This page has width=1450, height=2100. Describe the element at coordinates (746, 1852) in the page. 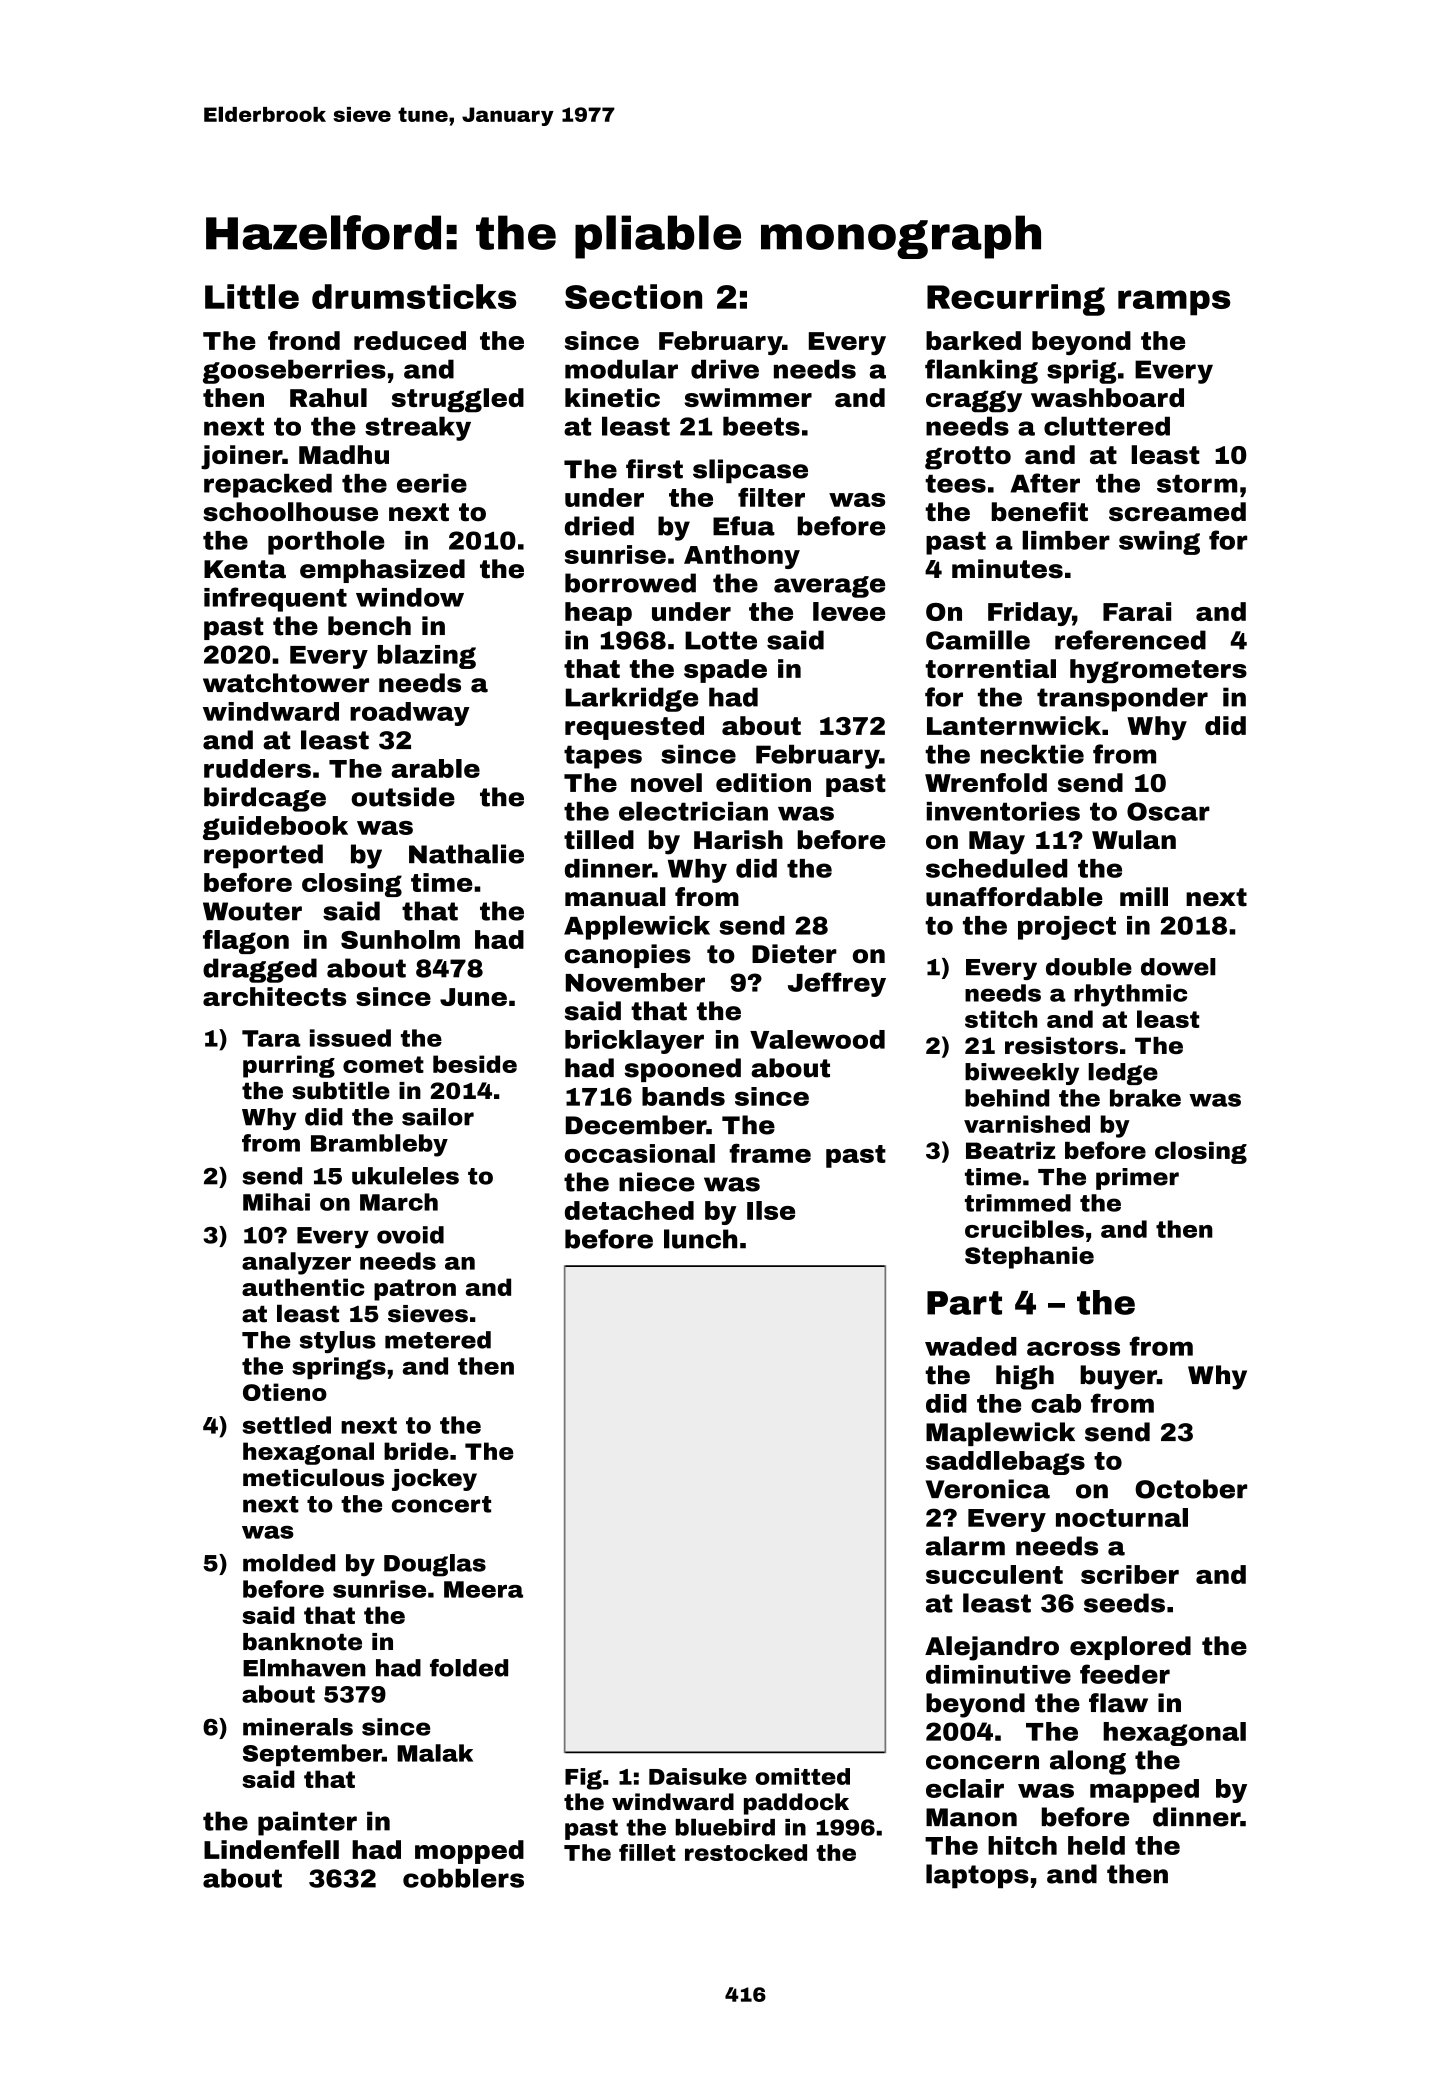

I see `restocked` at that location.
